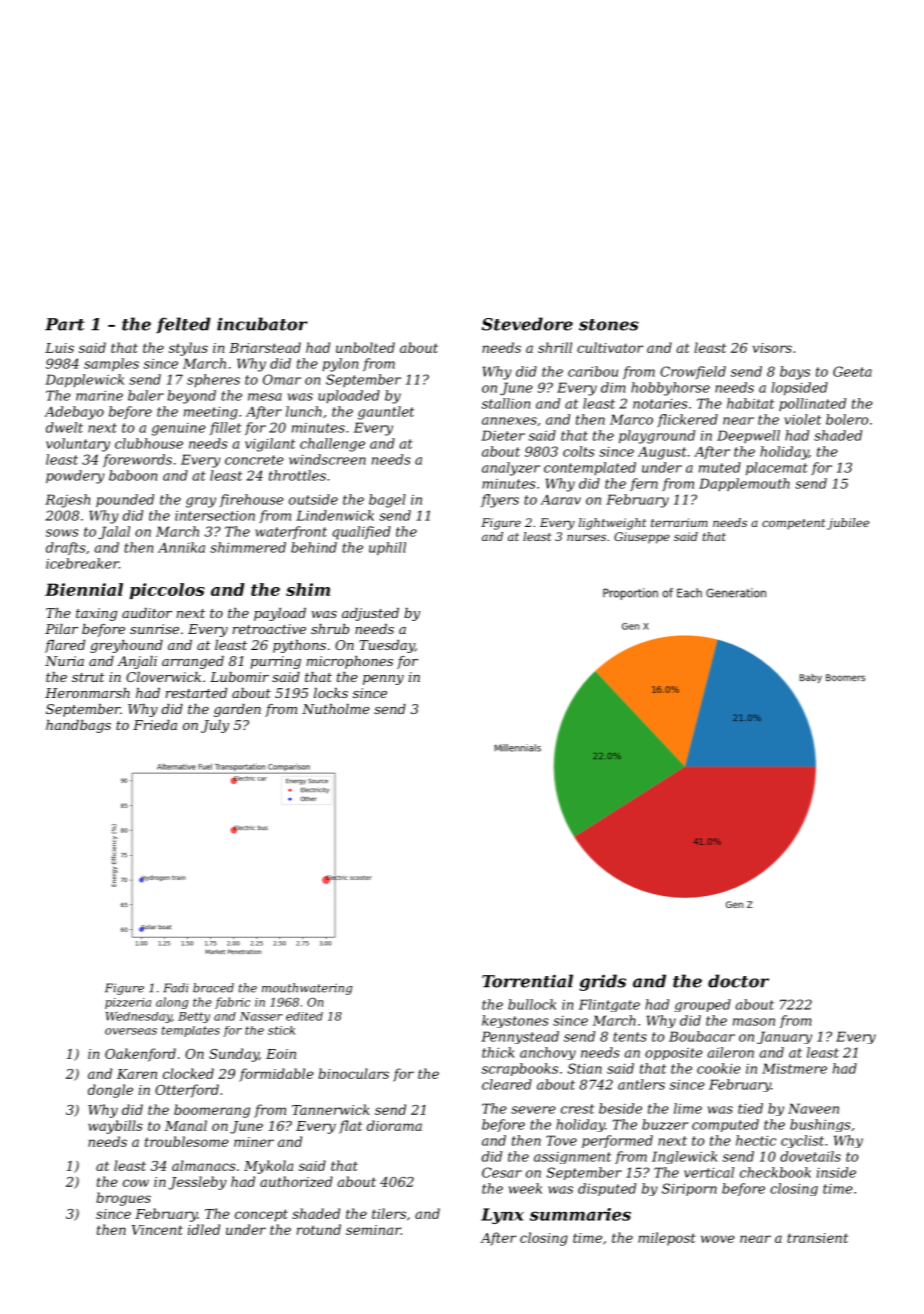  I want to click on Giuseppe, so click(642, 538).
